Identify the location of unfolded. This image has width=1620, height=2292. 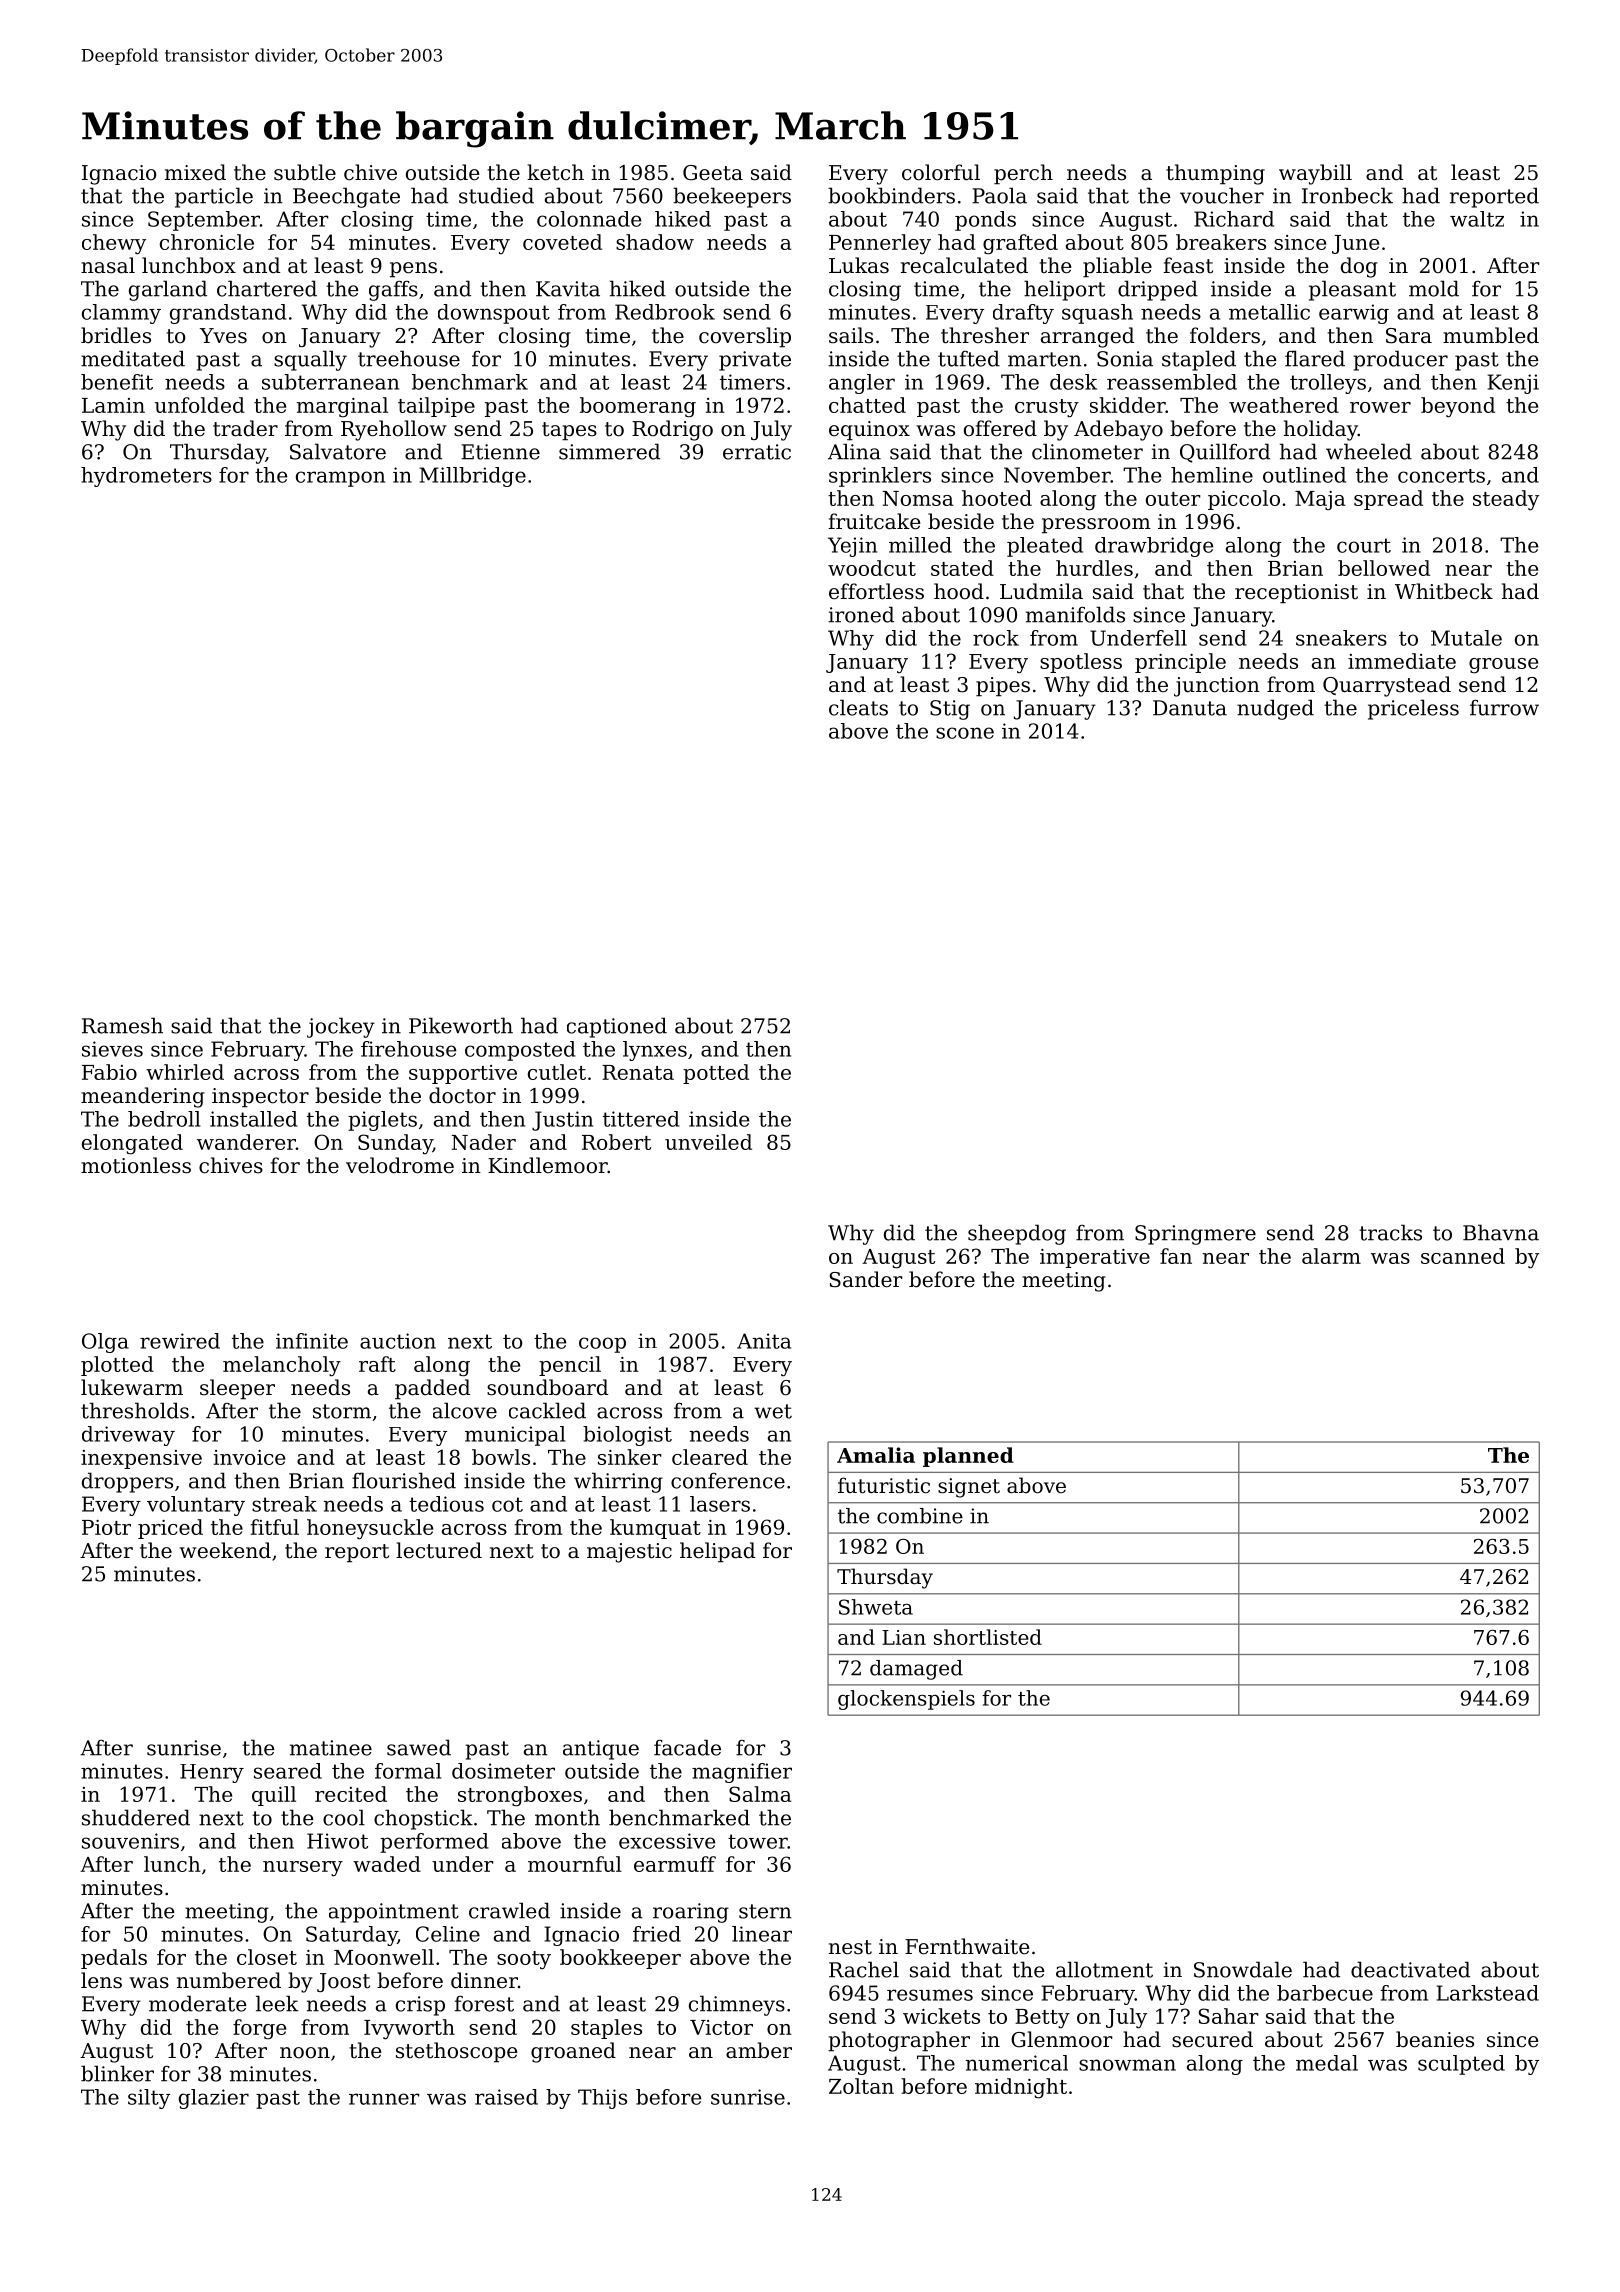
(200, 405).
